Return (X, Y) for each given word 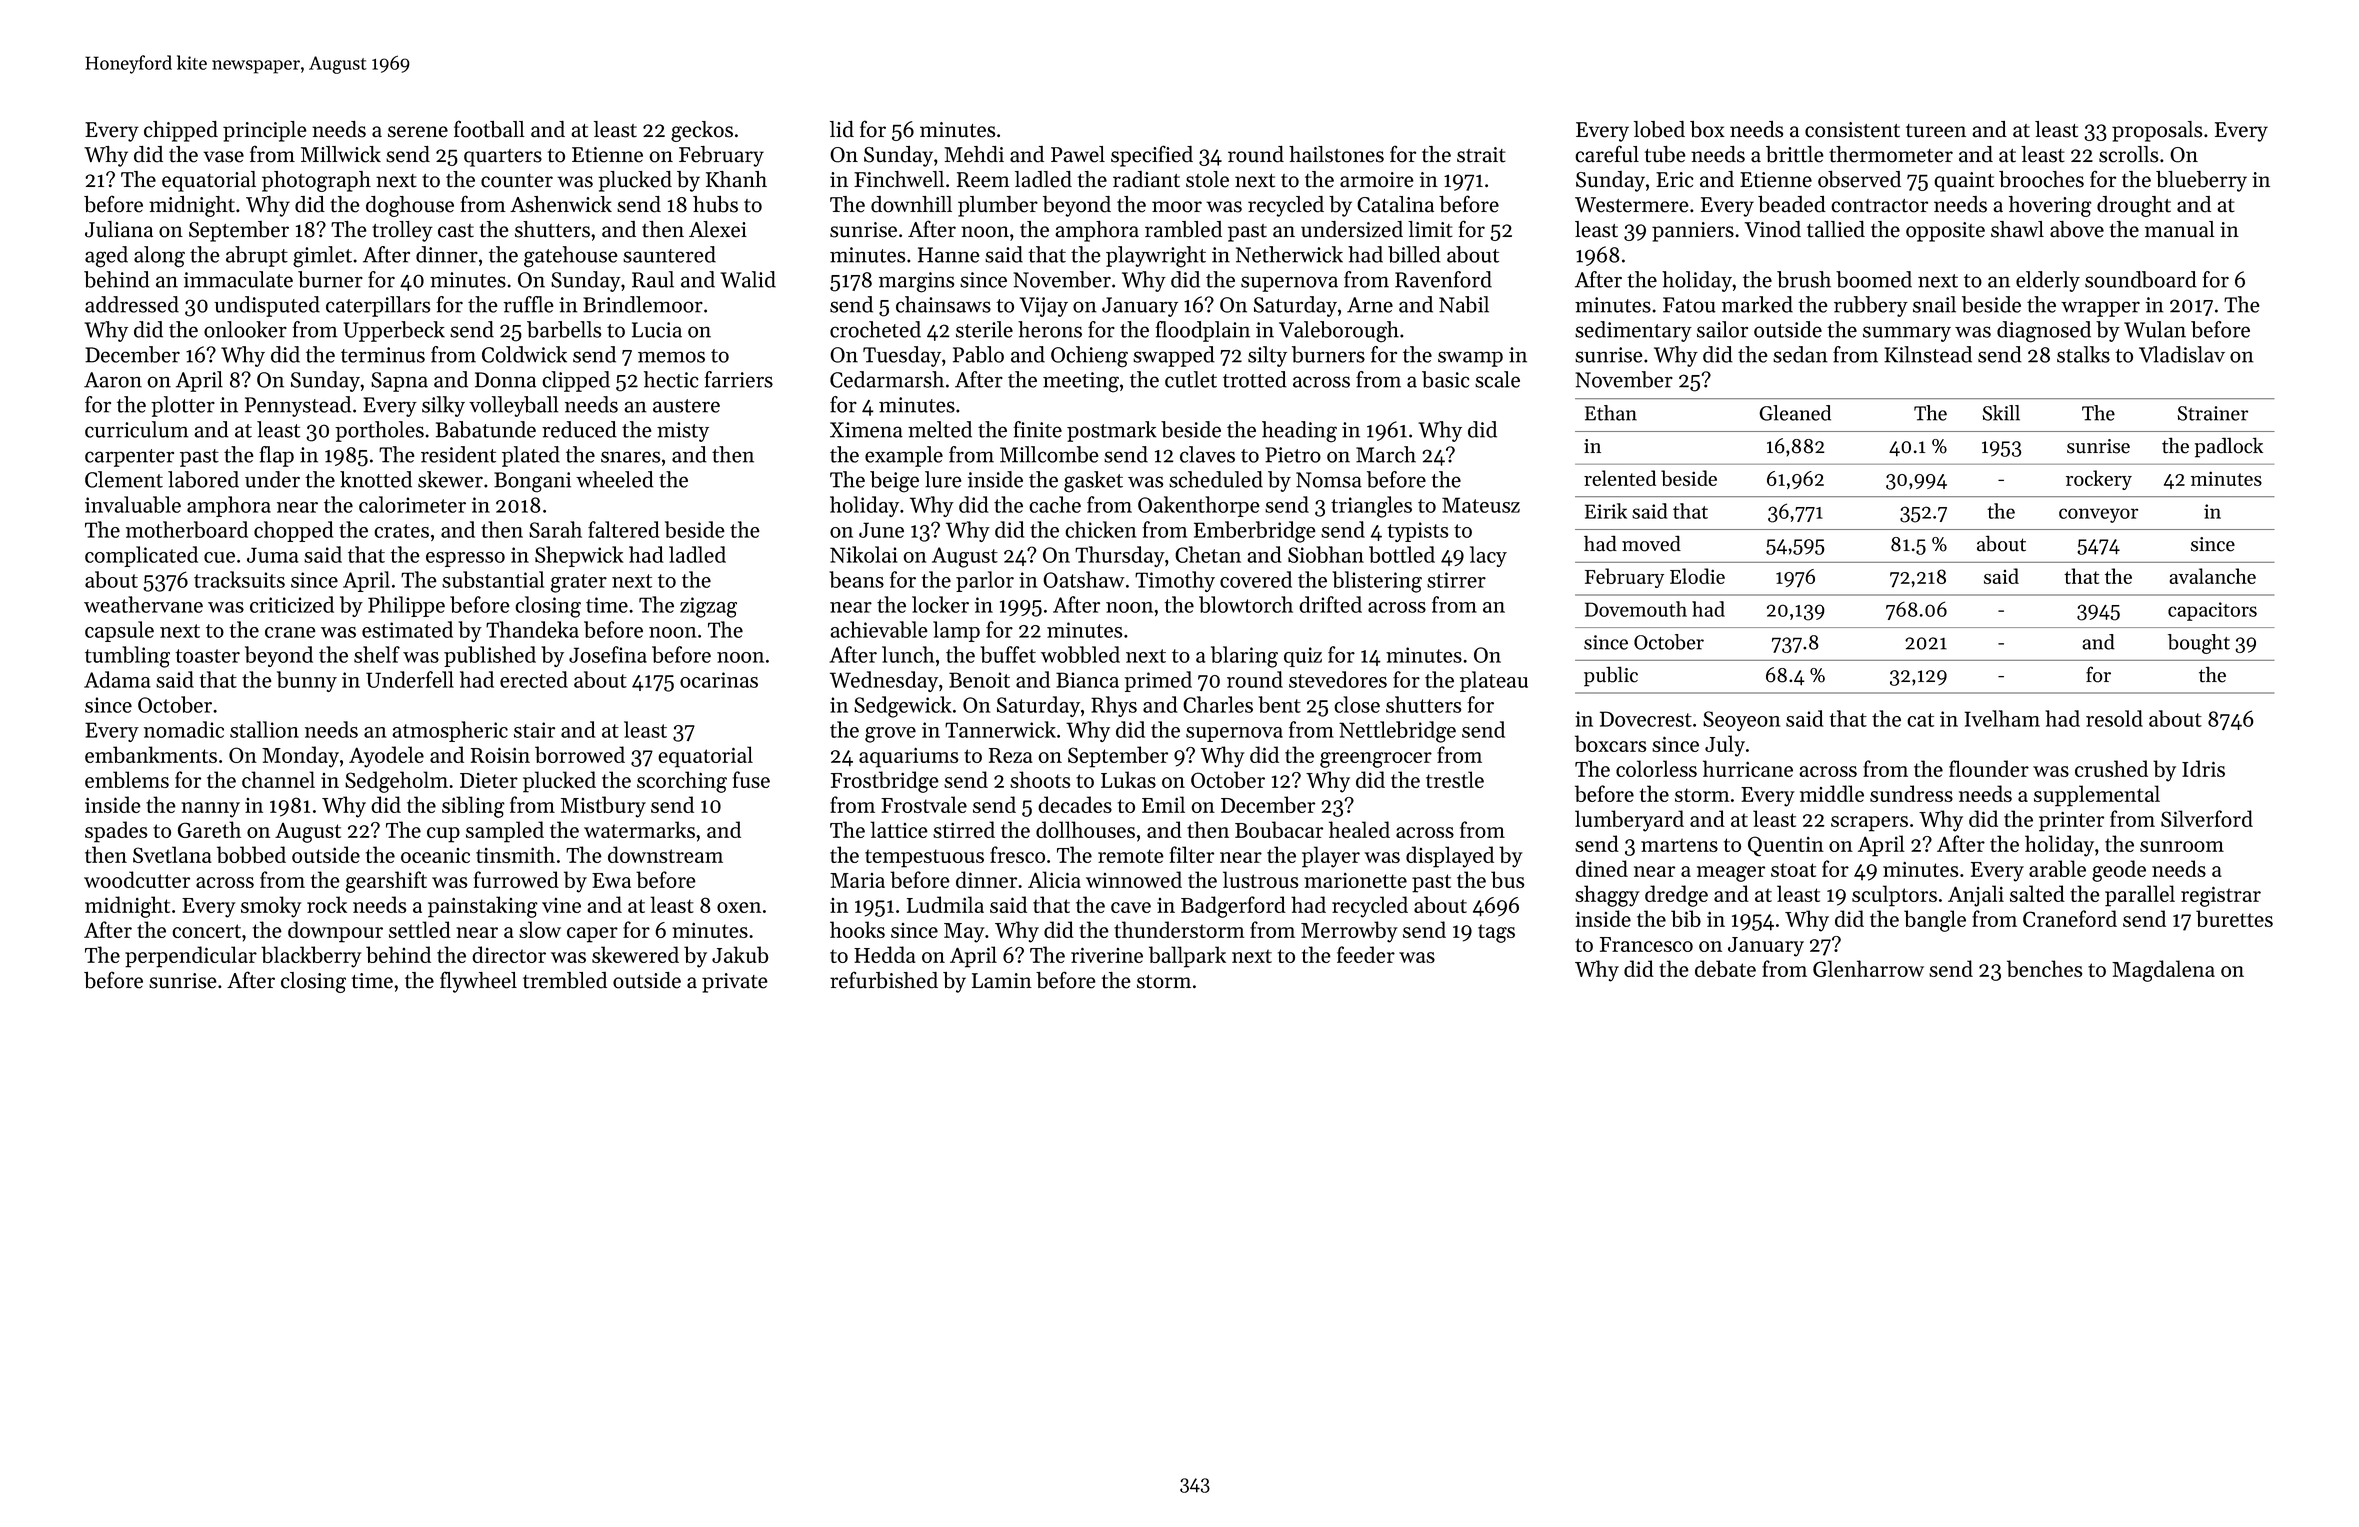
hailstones (1336, 154)
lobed (1659, 129)
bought (2199, 644)
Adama (117, 679)
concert (206, 931)
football (489, 129)
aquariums (908, 757)
